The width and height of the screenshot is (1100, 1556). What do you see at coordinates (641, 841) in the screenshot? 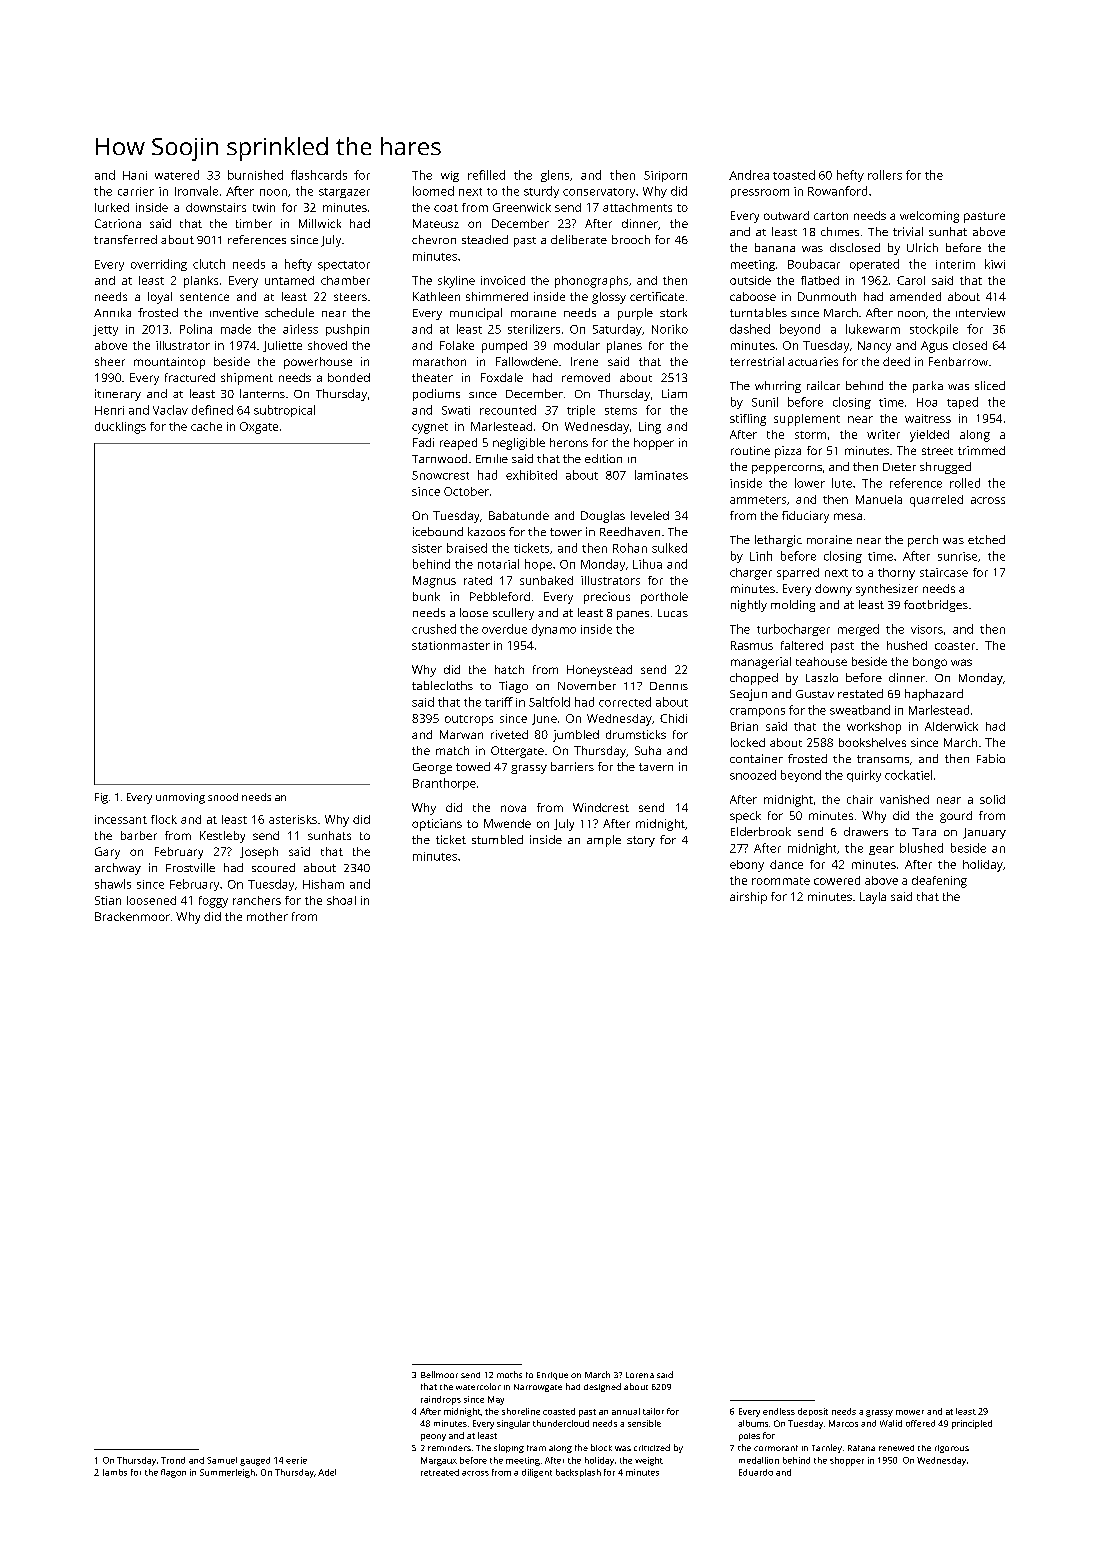
I see `story` at bounding box center [641, 841].
